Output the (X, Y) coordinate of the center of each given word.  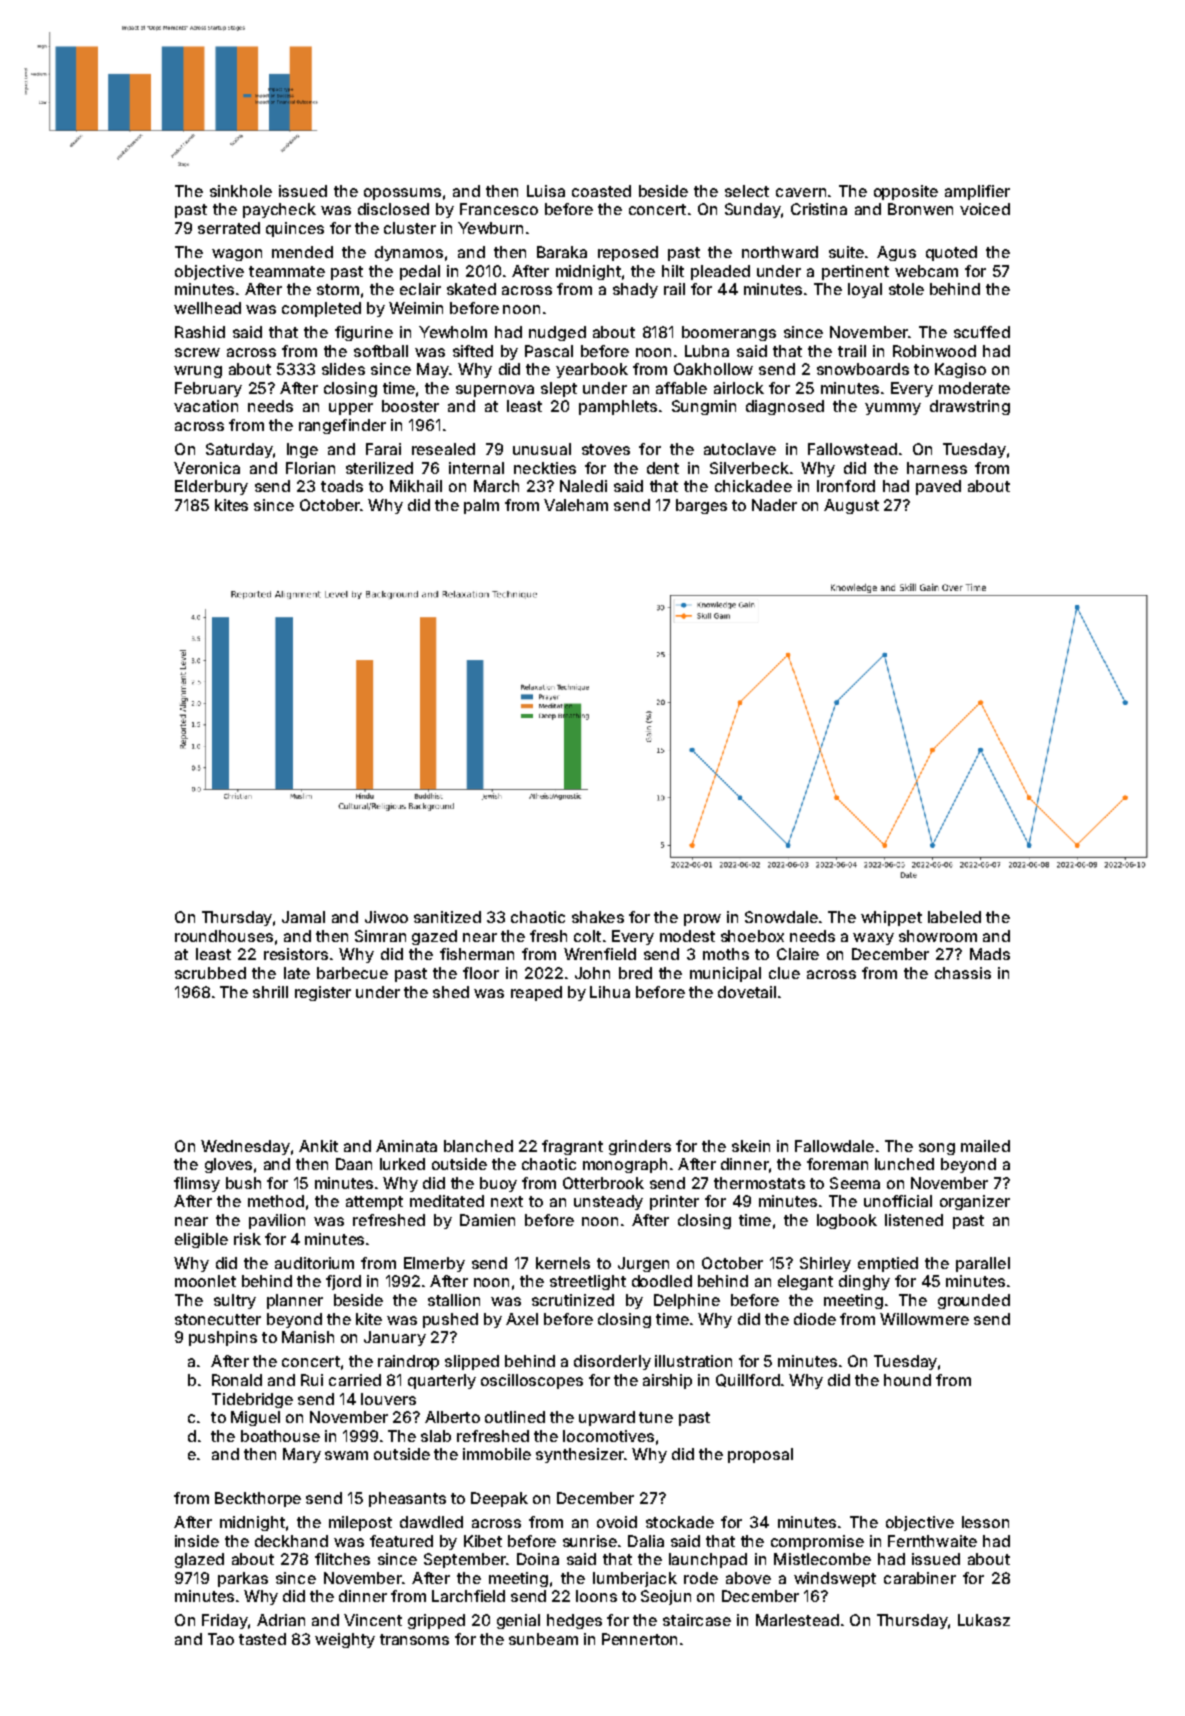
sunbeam (543, 1639)
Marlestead (797, 1620)
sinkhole (241, 191)
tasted (262, 1639)
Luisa (546, 191)
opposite (906, 192)
